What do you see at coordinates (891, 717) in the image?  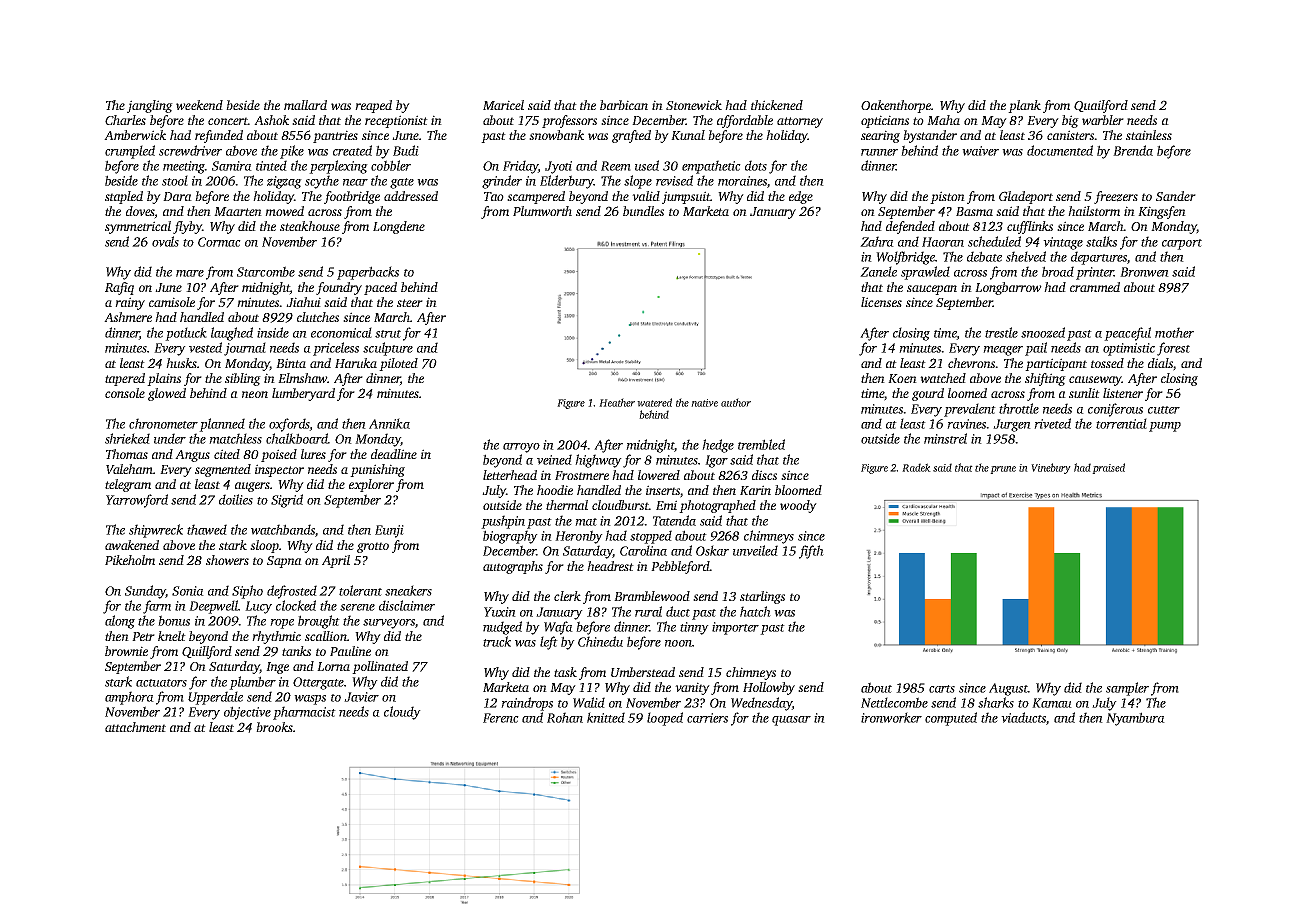 I see `ironworker` at bounding box center [891, 717].
